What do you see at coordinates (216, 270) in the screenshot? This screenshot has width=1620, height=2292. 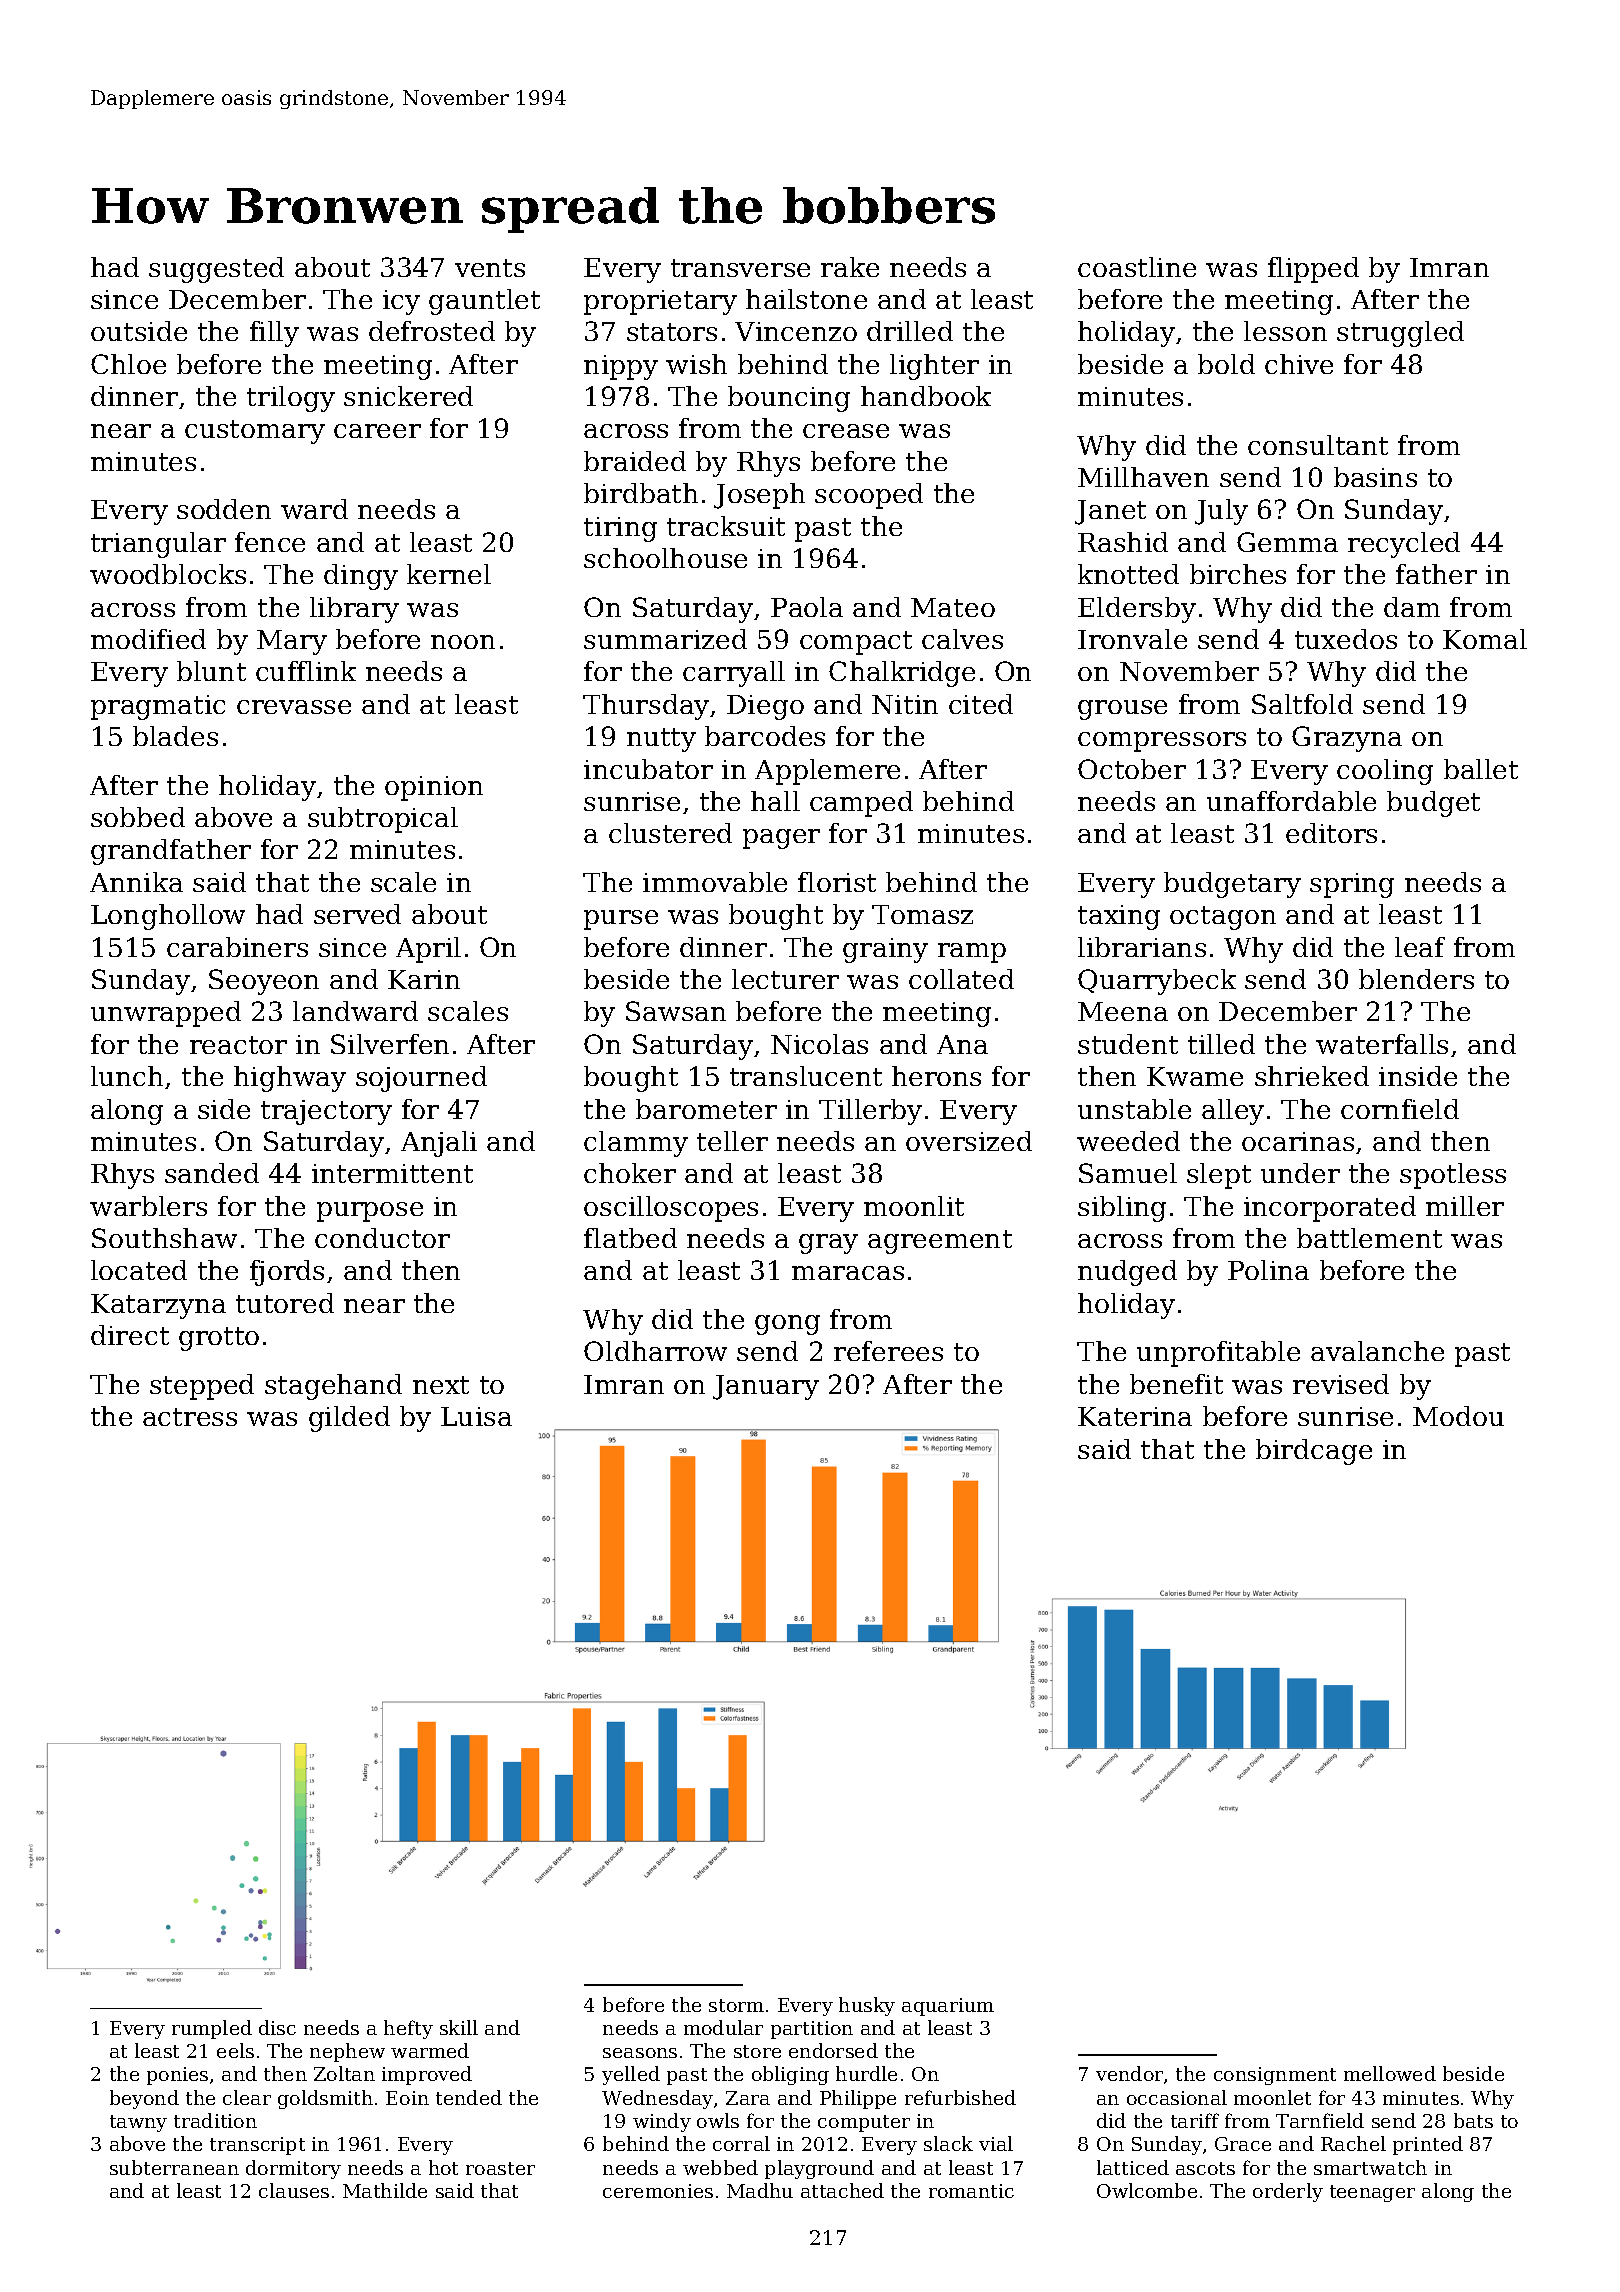 I see `suggested` at bounding box center [216, 270].
